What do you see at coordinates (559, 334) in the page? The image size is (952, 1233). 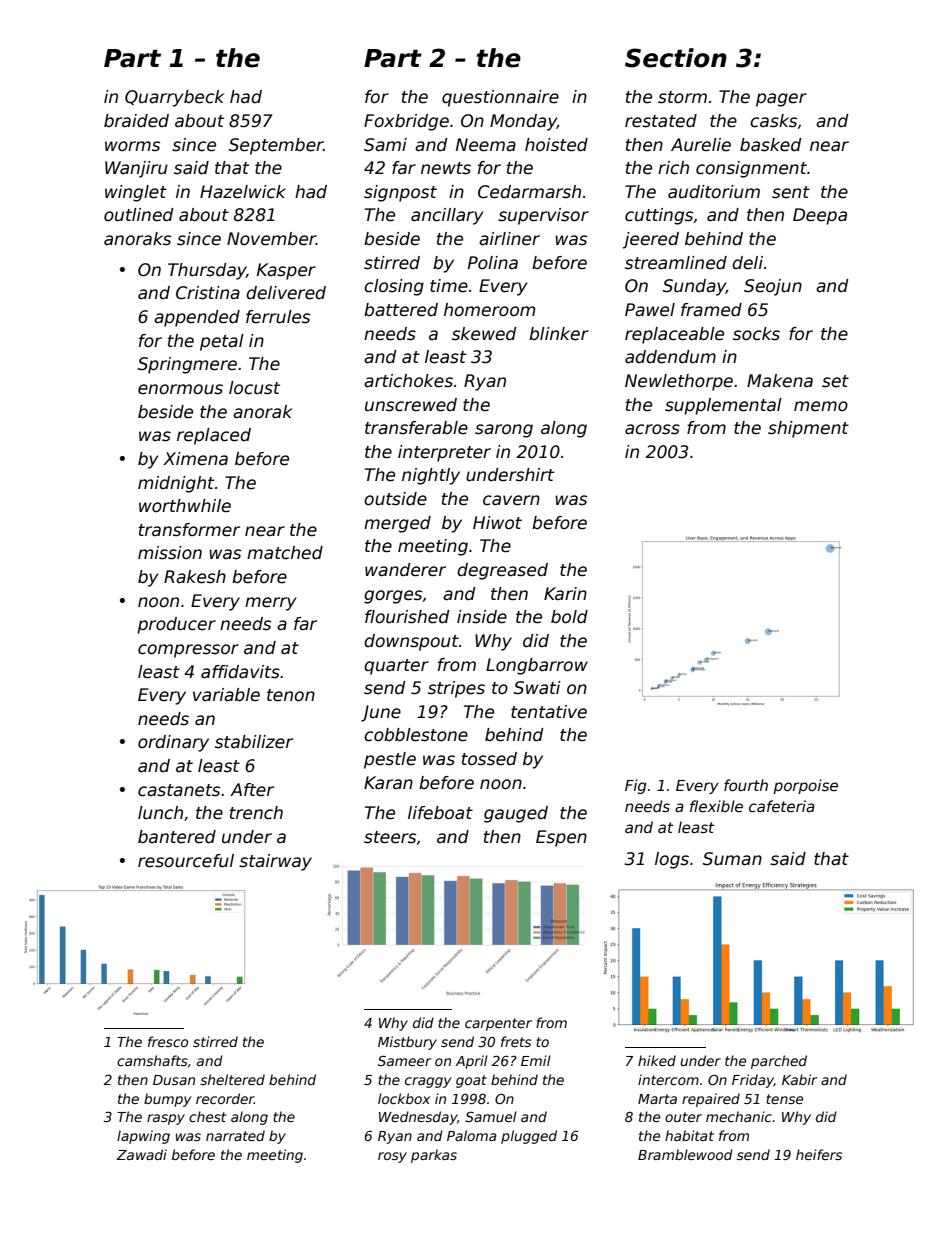 I see `blinker` at bounding box center [559, 334].
